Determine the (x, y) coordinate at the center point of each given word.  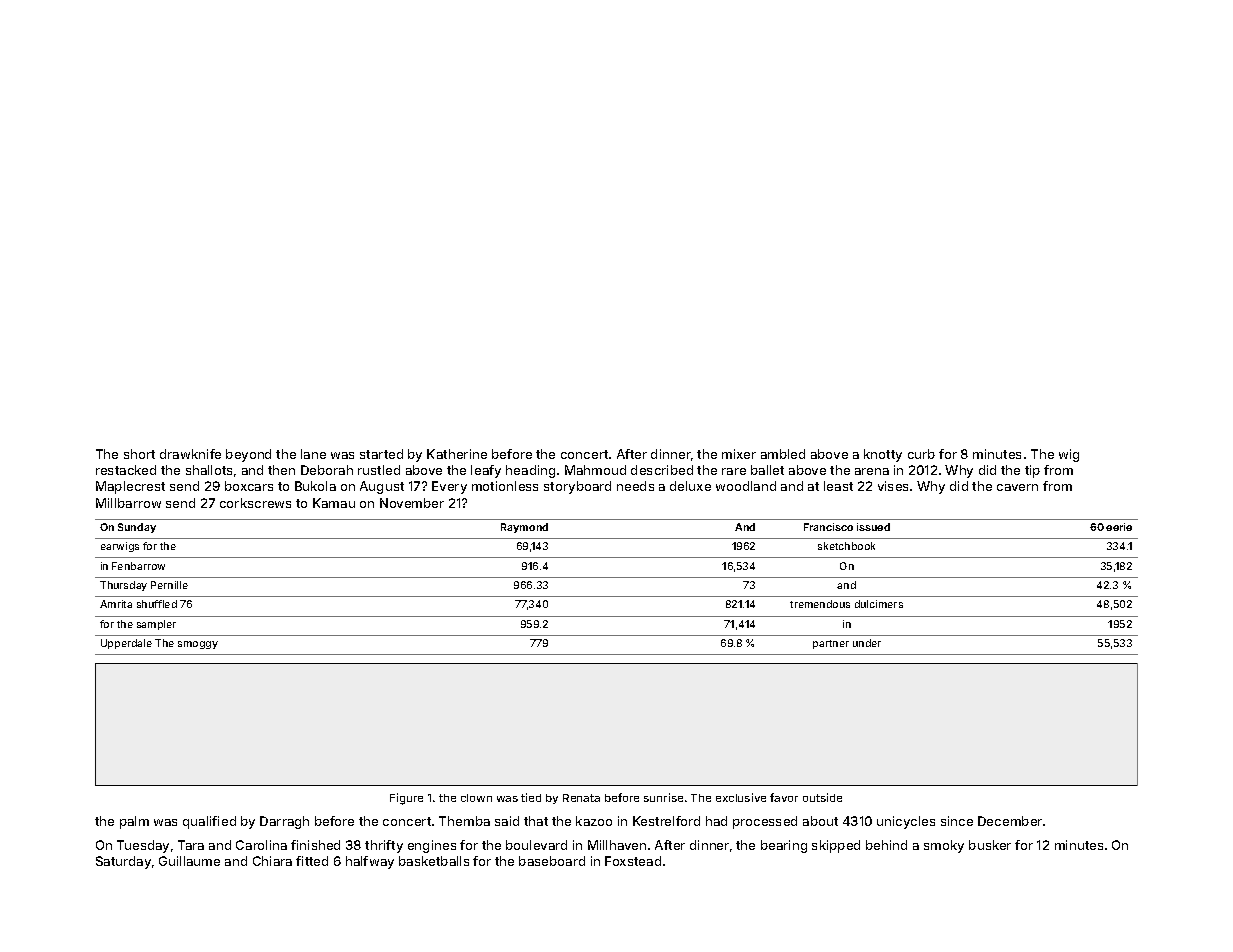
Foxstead (633, 861)
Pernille (169, 585)
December (1010, 821)
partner (831, 644)
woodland (746, 486)
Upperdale (126, 644)
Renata (581, 798)
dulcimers (879, 604)
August (382, 487)
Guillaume (189, 861)
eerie (1119, 527)
